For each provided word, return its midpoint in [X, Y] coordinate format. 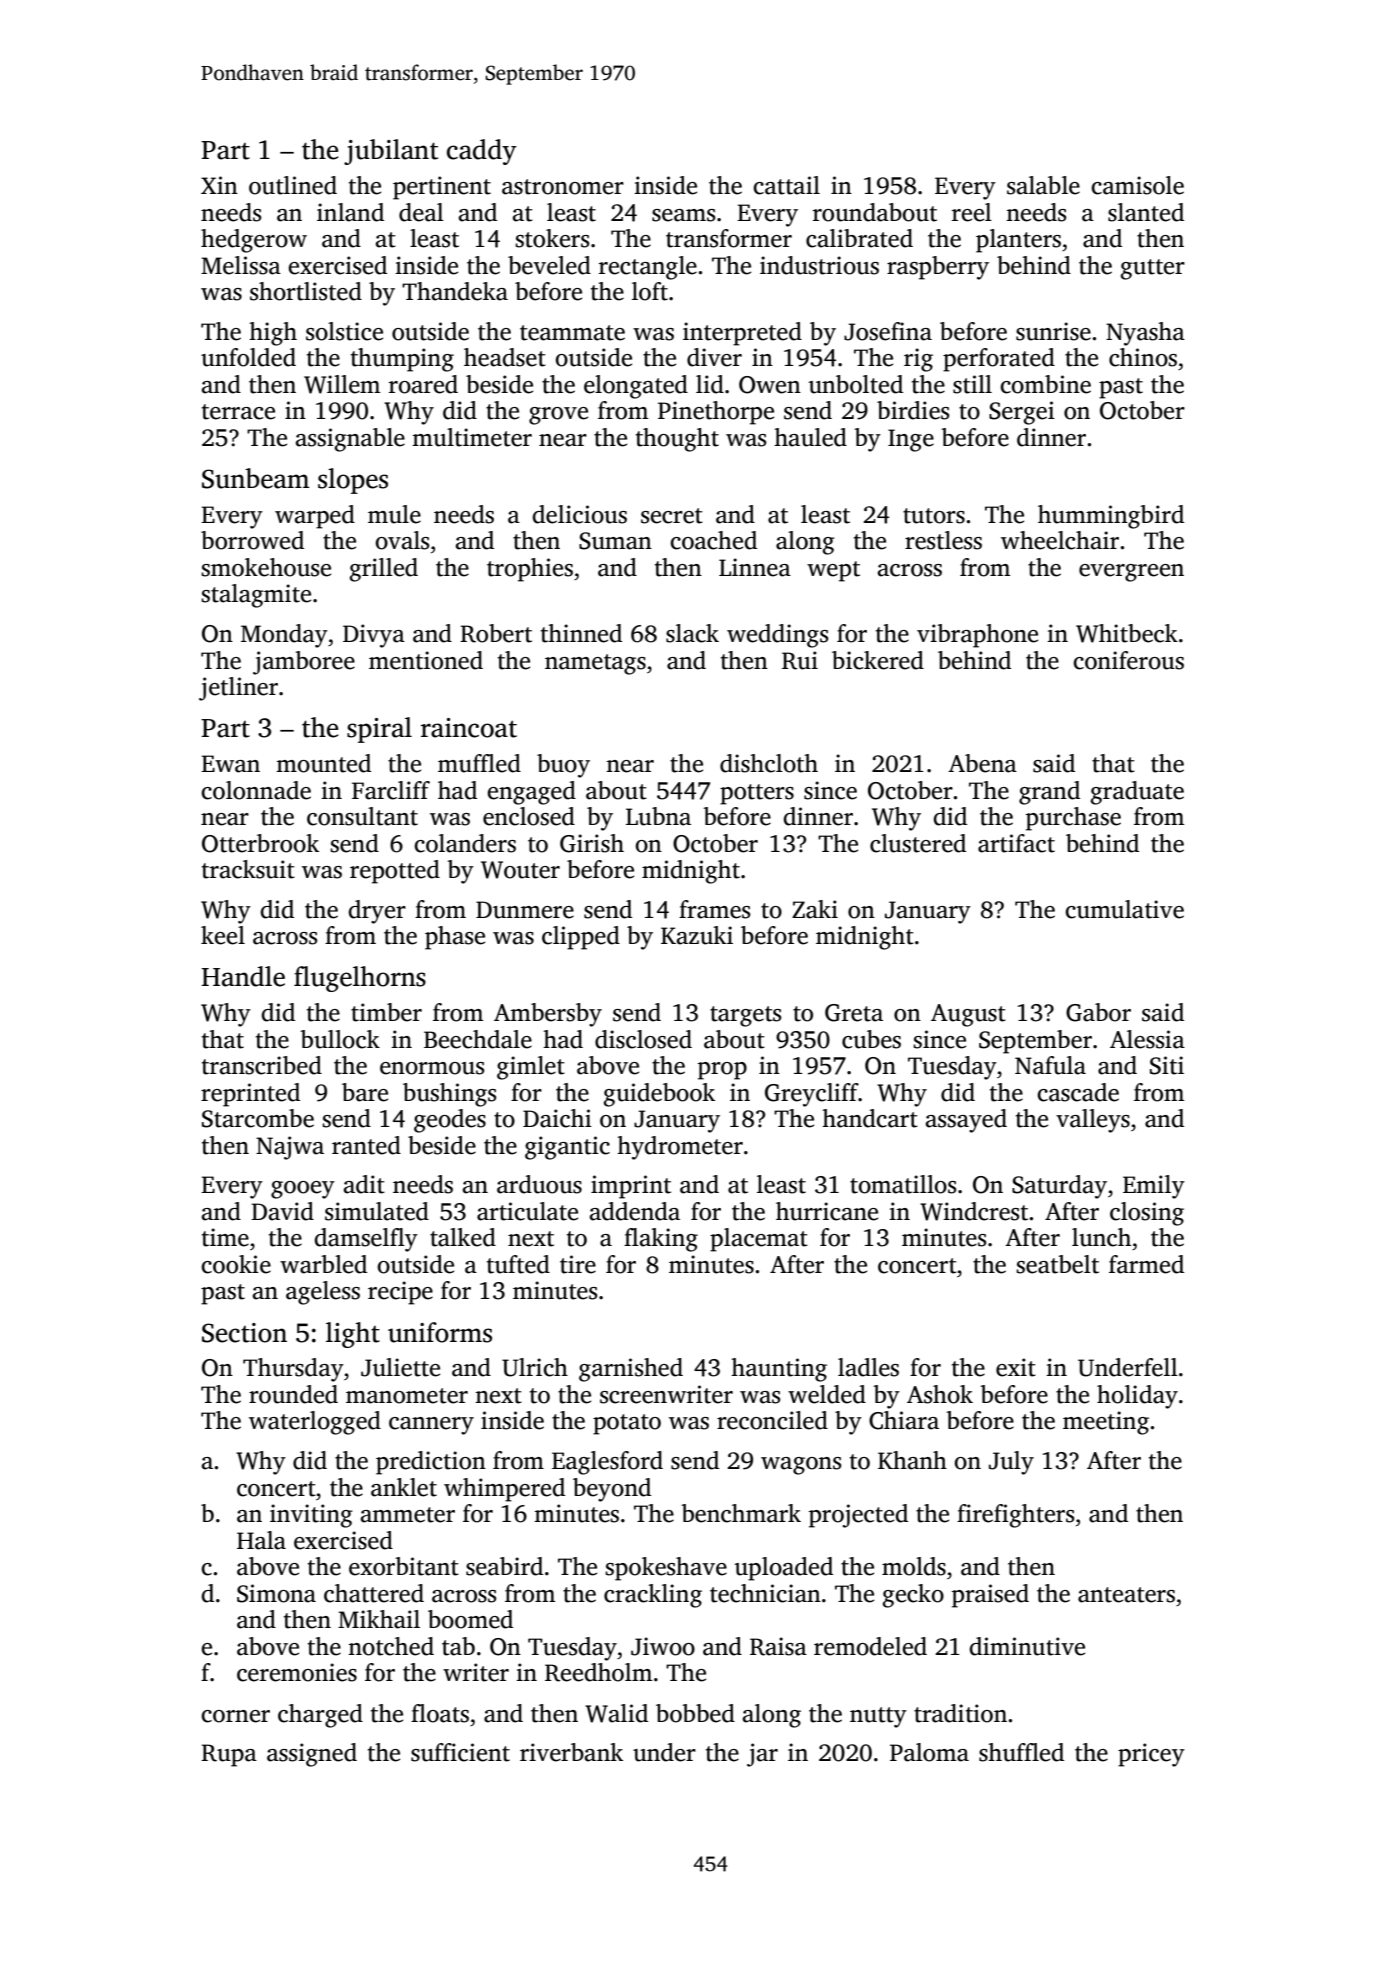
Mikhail [379, 1619]
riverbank [571, 1752]
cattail [786, 185]
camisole [1137, 185]
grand [1049, 793]
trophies [530, 570]
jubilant [391, 152]
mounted [323, 763]
